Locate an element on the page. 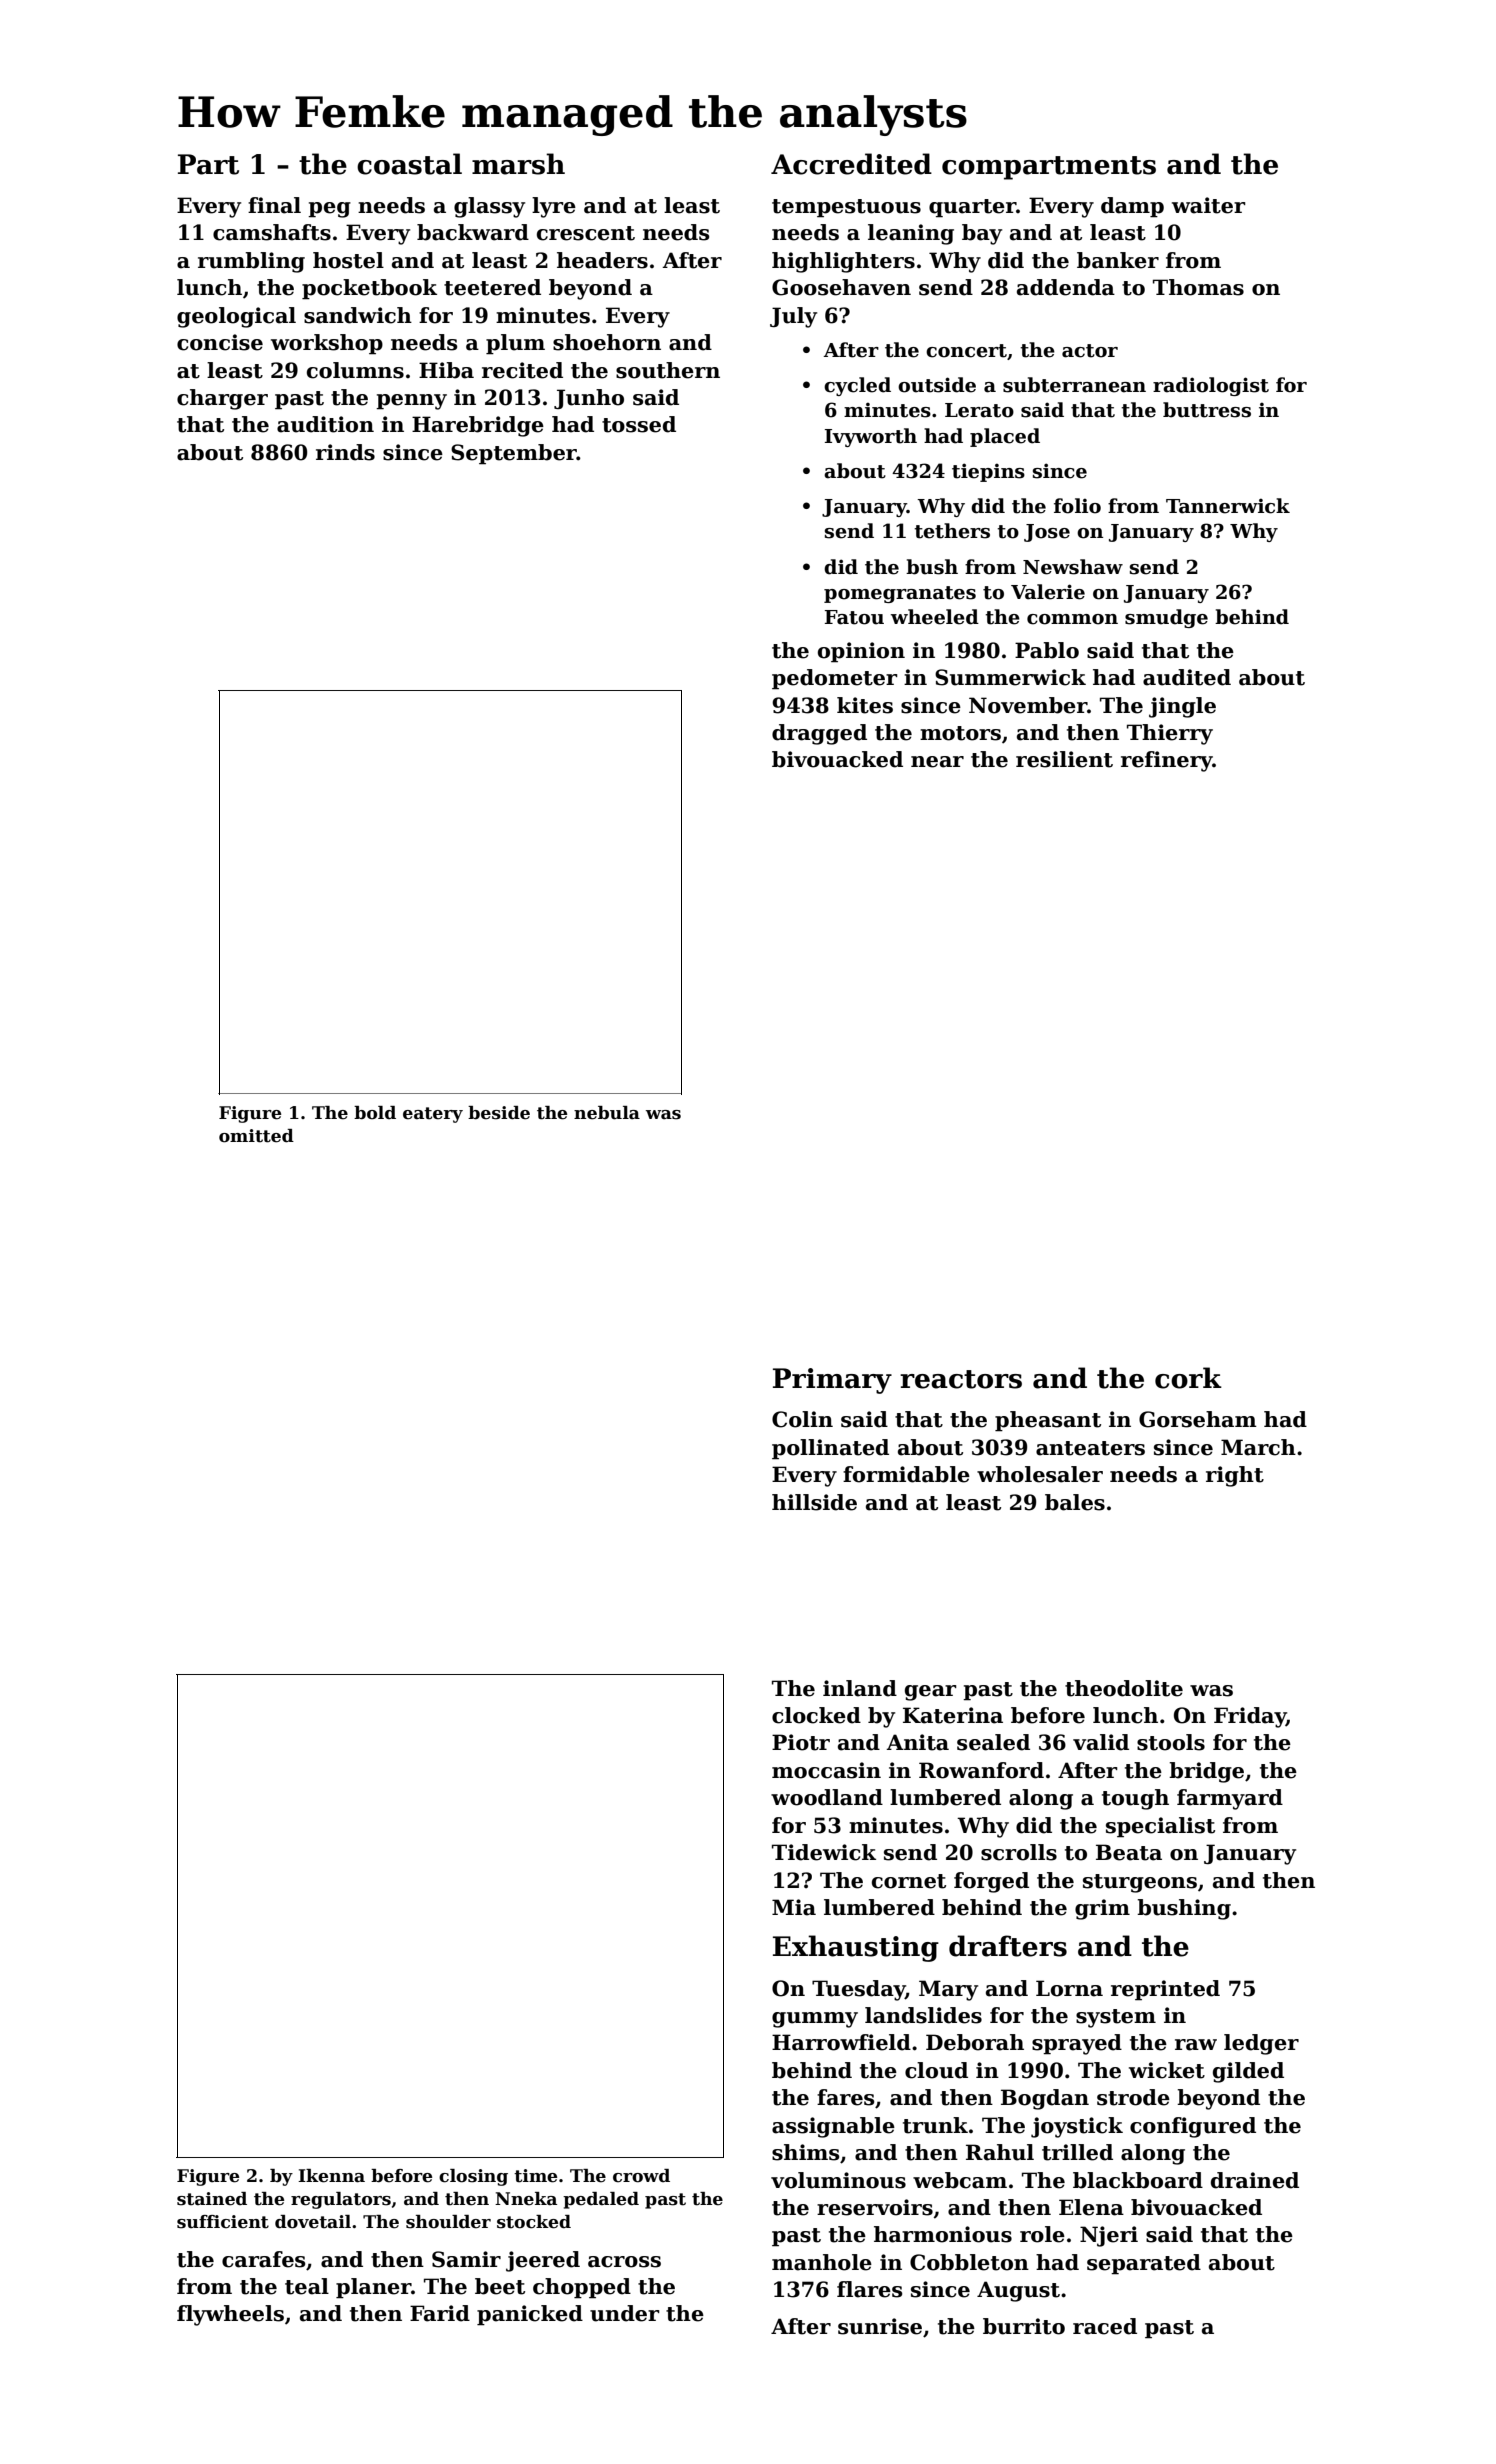 The image size is (1496, 2464). bold is located at coordinates (375, 1113).
